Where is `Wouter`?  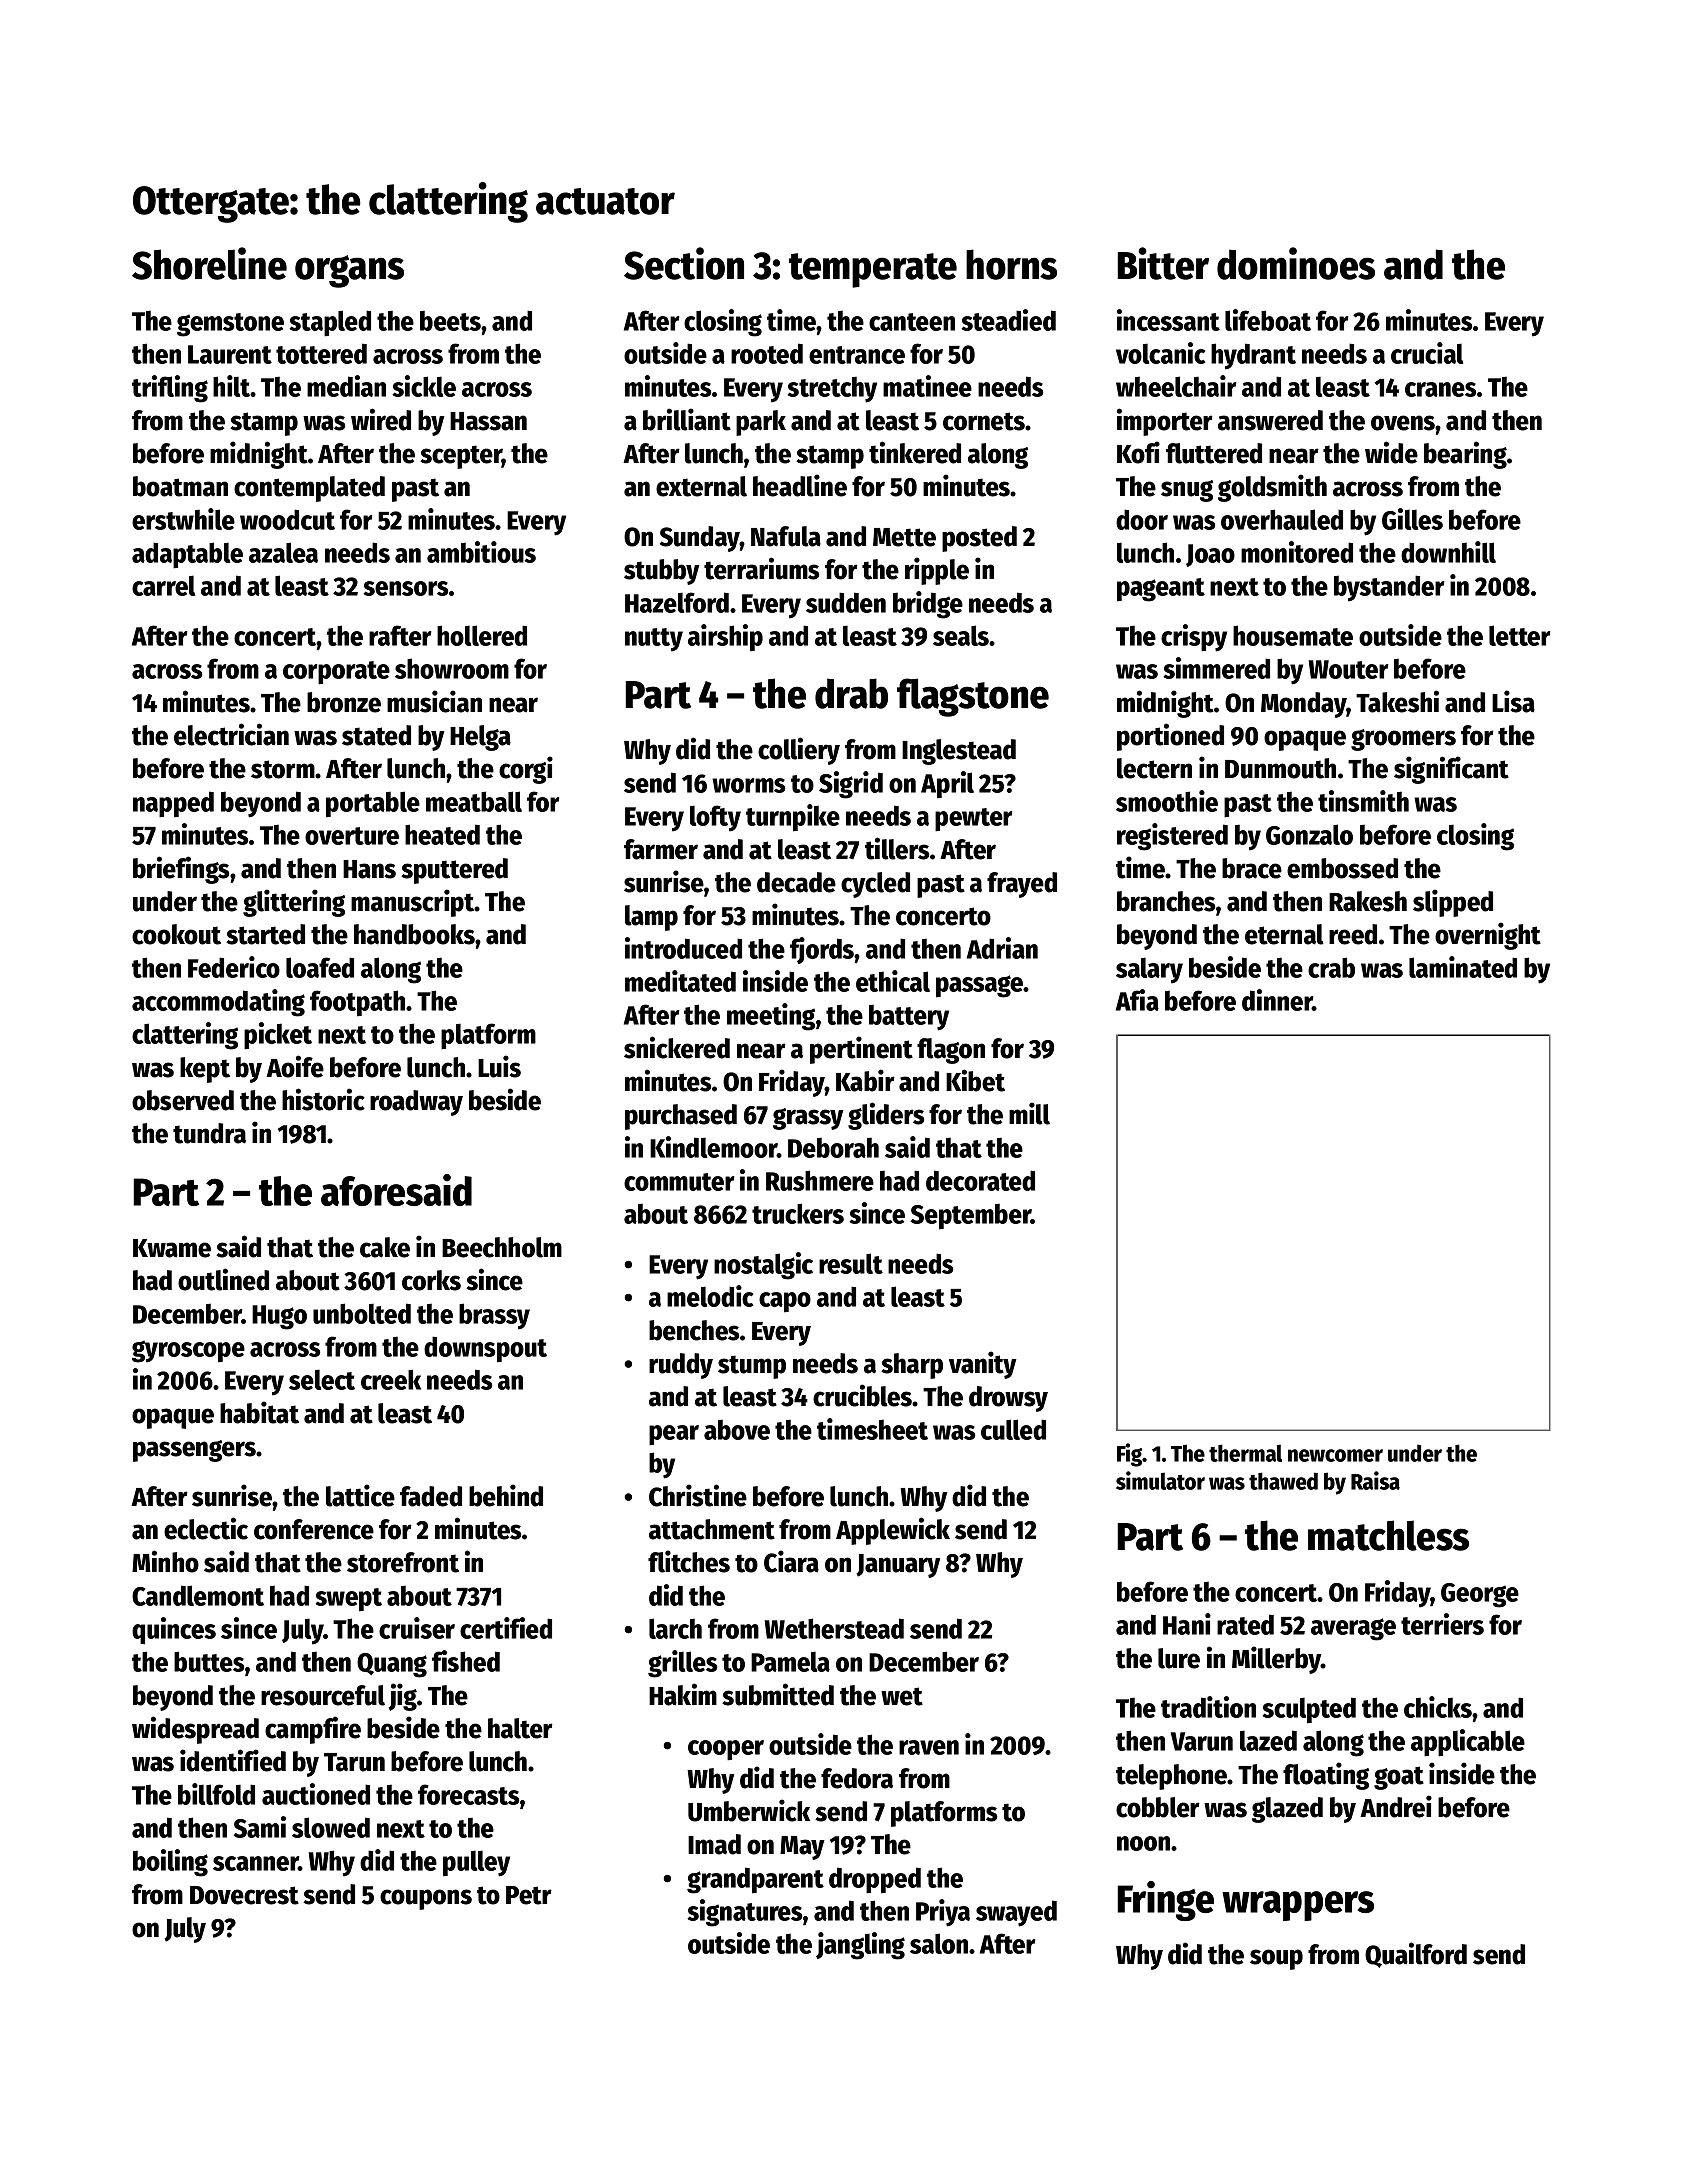 Wouter is located at coordinates (1348, 669).
